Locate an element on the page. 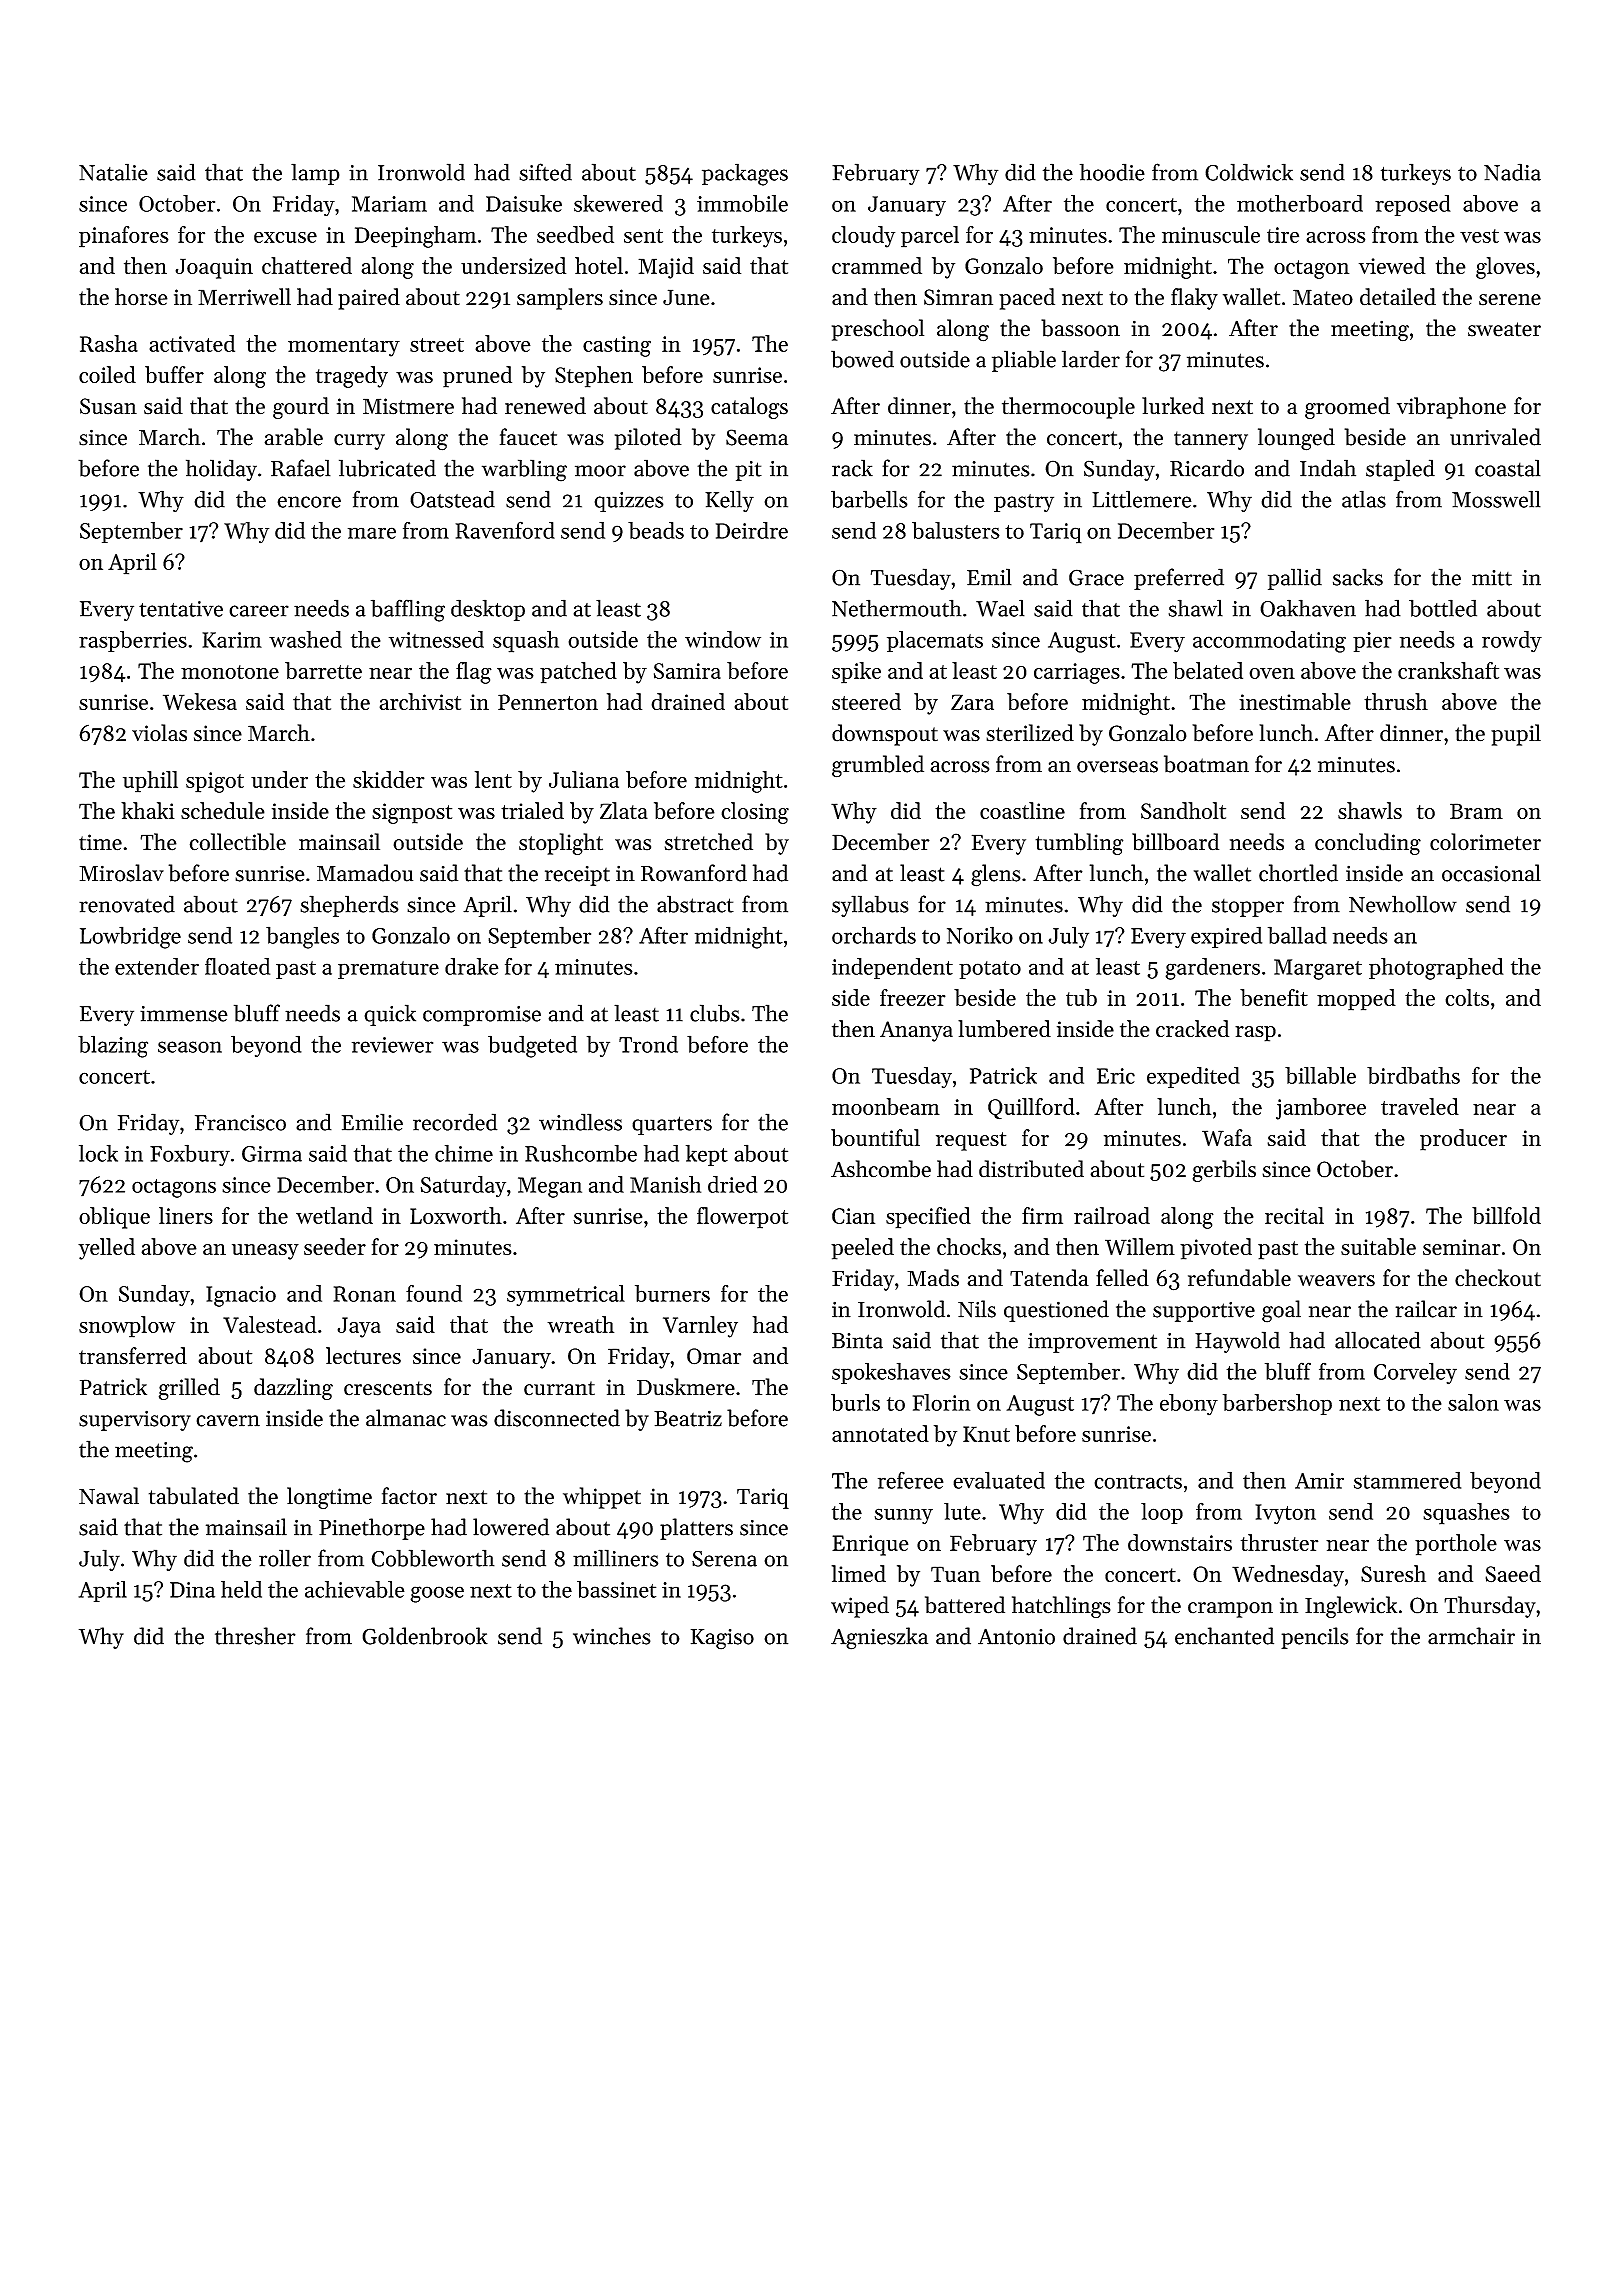 The height and width of the page is (2292, 1620). lamp is located at coordinates (315, 174).
